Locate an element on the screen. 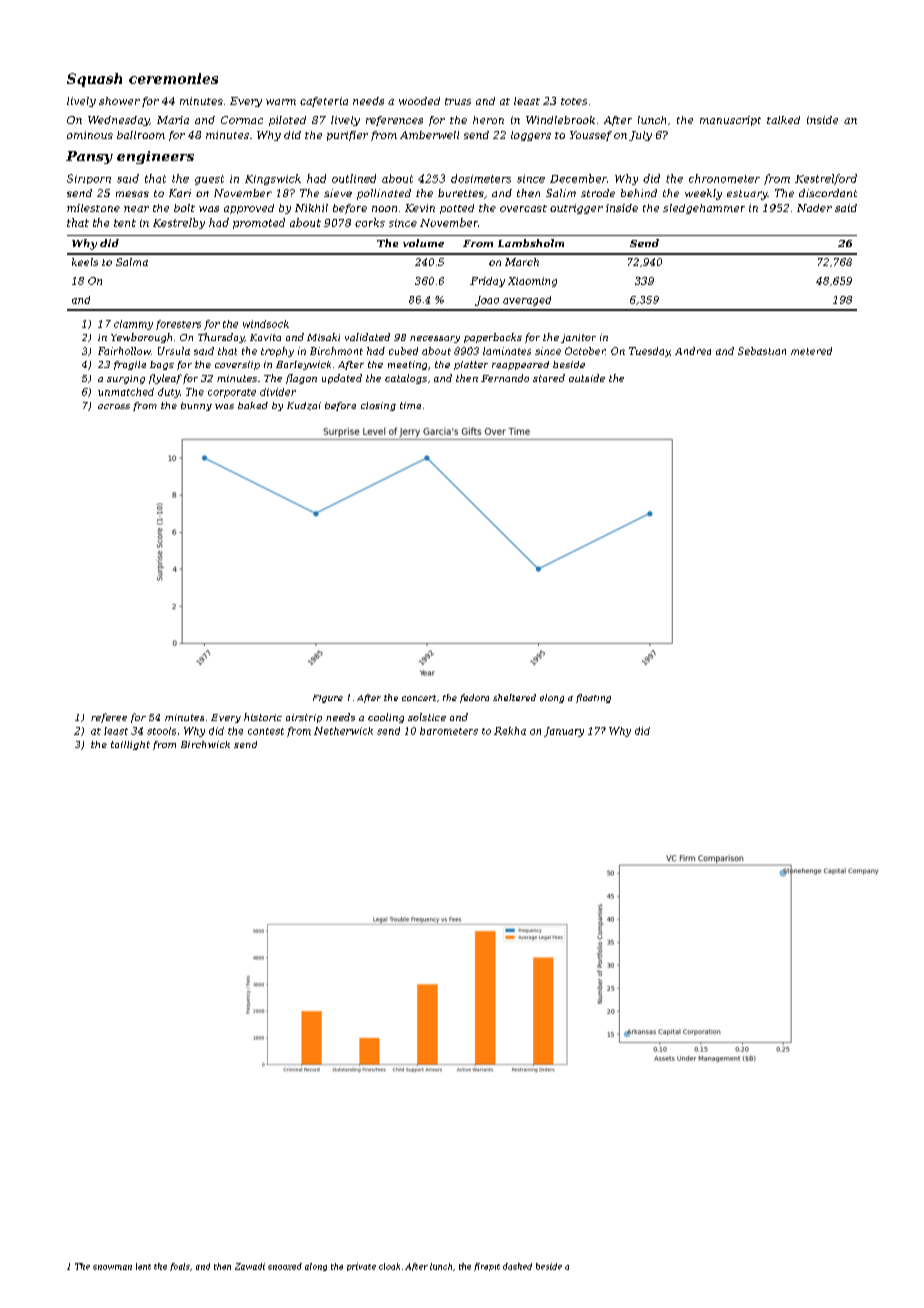 This screenshot has height=1308, width=924. lent is located at coordinates (143, 1266).
